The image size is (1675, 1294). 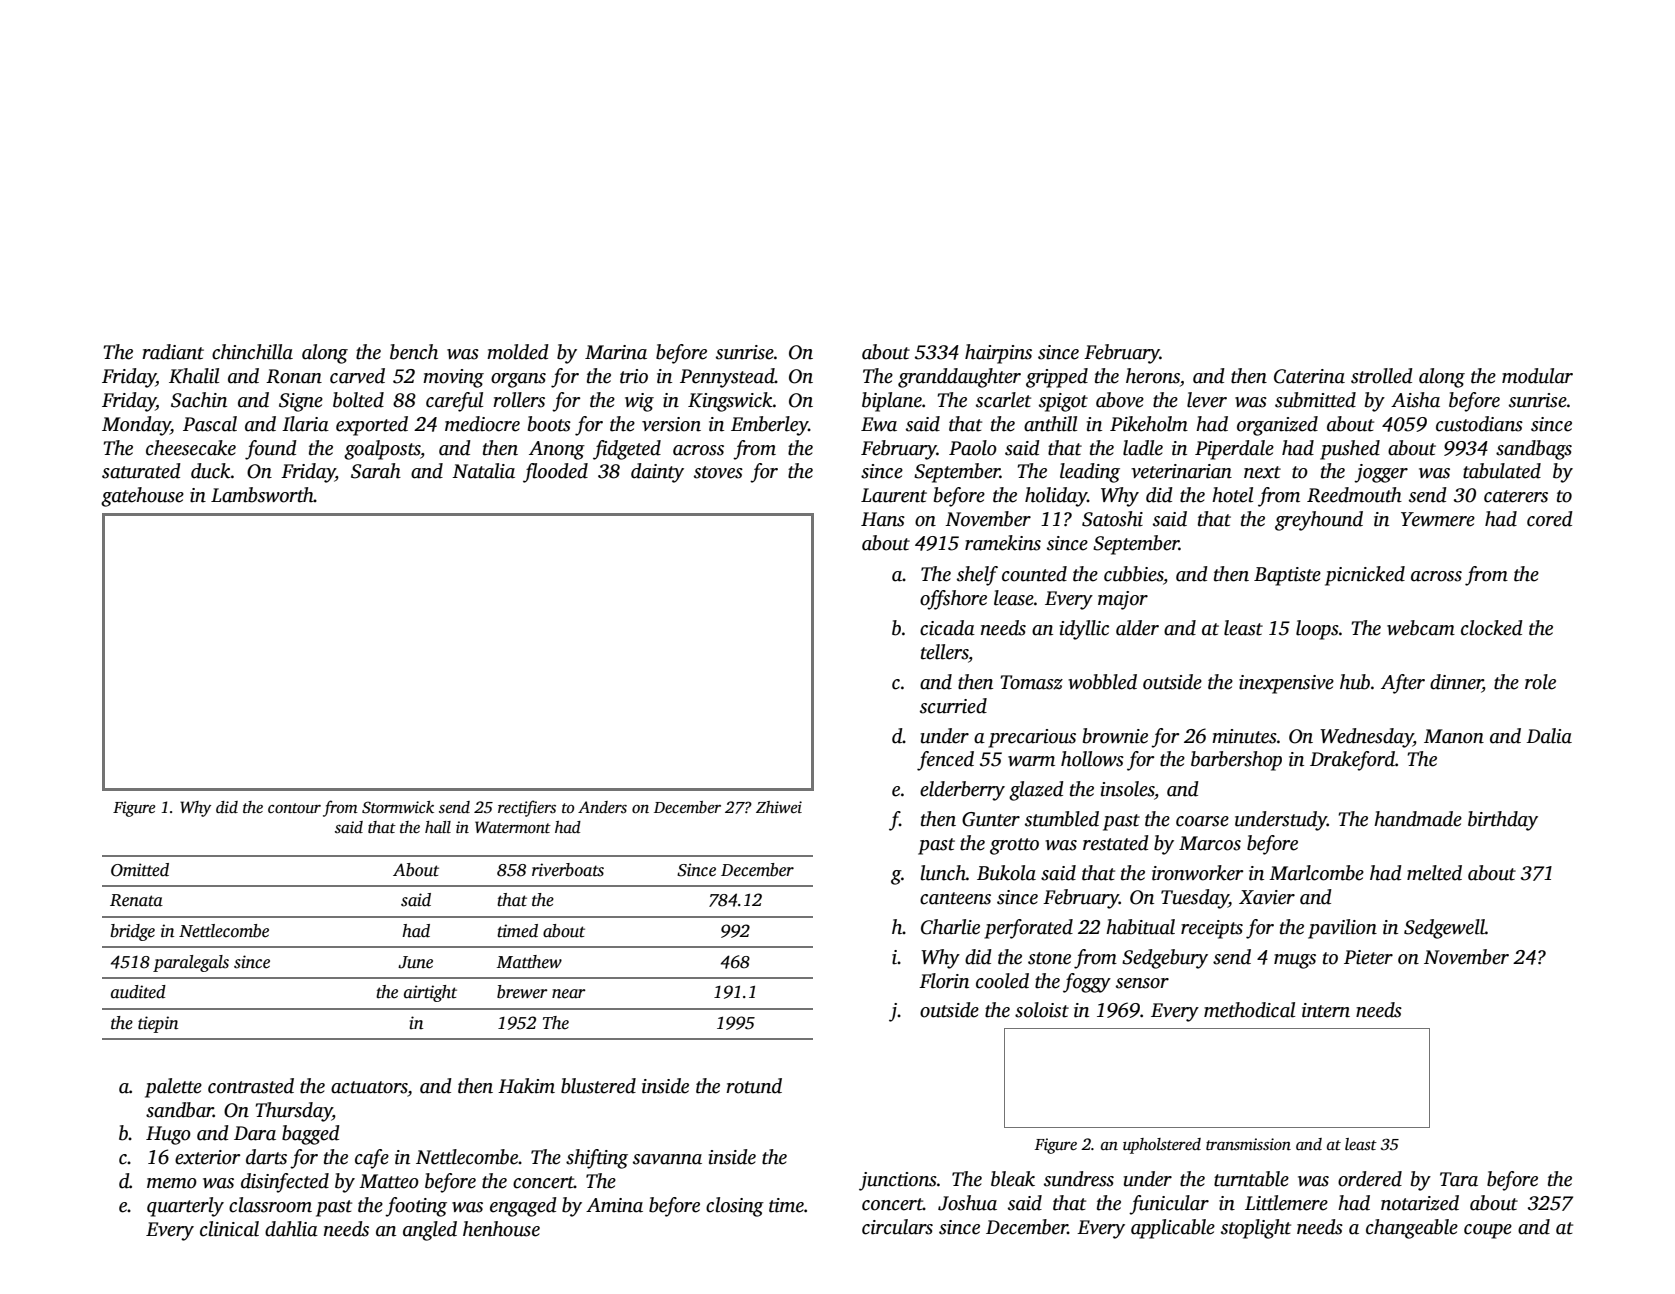 What do you see at coordinates (1516, 496) in the screenshot?
I see `caterers` at bounding box center [1516, 496].
